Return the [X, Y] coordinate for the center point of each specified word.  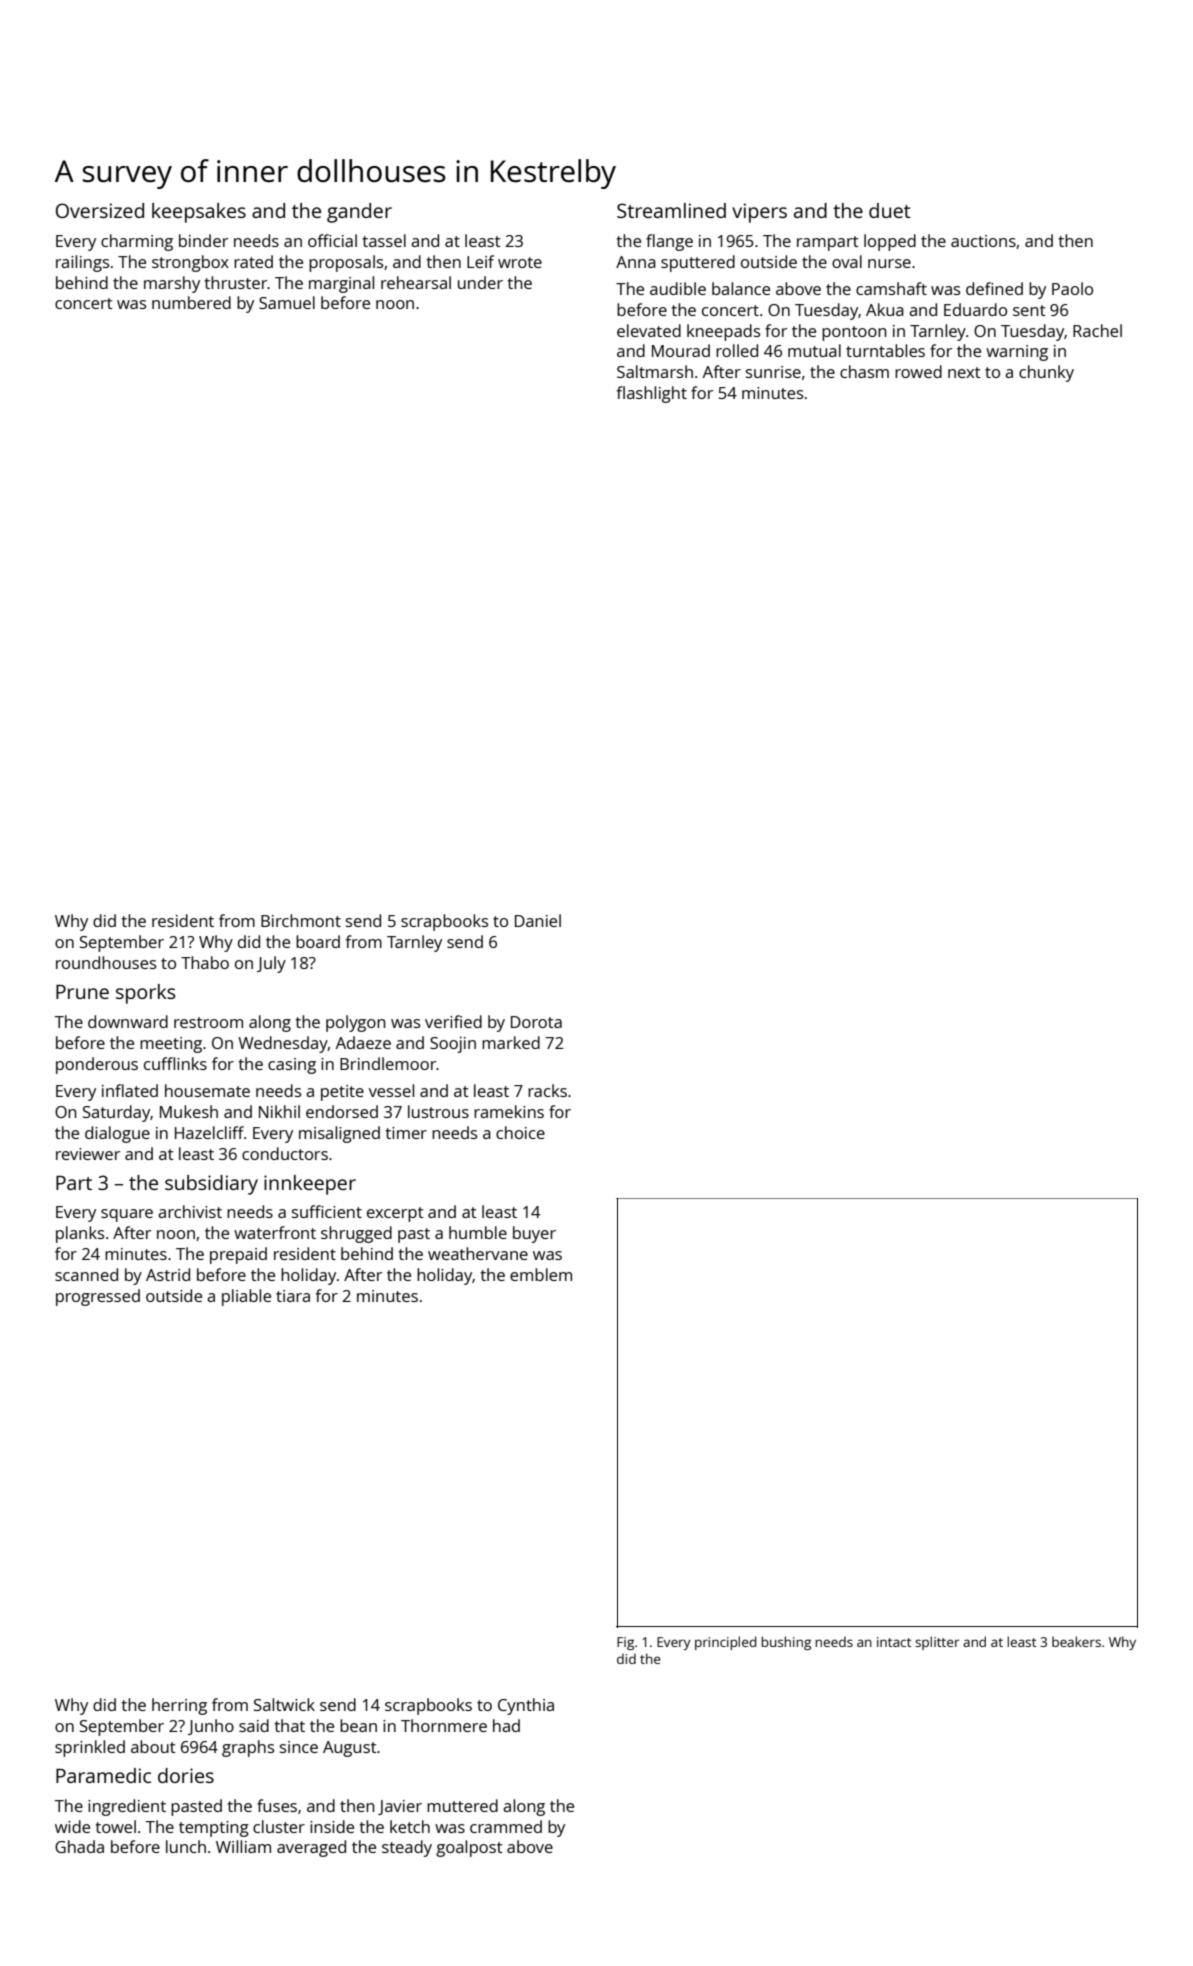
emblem [541, 1274]
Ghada [79, 1846]
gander [359, 213]
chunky [1046, 373]
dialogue [117, 1134]
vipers [759, 213]
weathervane [478, 1253]
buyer [534, 1234]
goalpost [469, 1848]
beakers [1076, 1641]
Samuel [287, 302]
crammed [506, 1826]
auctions [983, 241]
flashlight [652, 394]
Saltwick [284, 1704]
